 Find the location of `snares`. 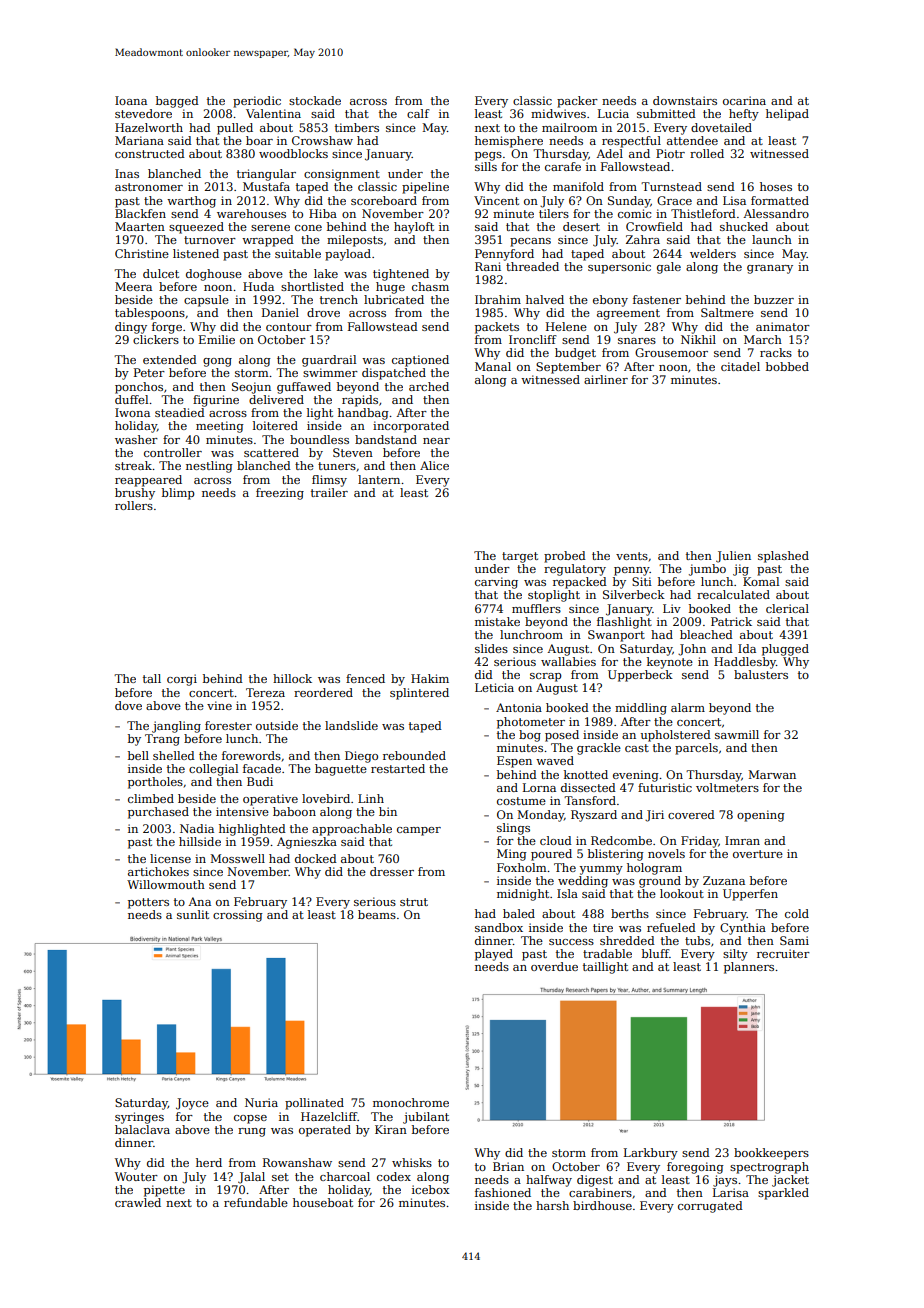

snares is located at coordinates (637, 341).
